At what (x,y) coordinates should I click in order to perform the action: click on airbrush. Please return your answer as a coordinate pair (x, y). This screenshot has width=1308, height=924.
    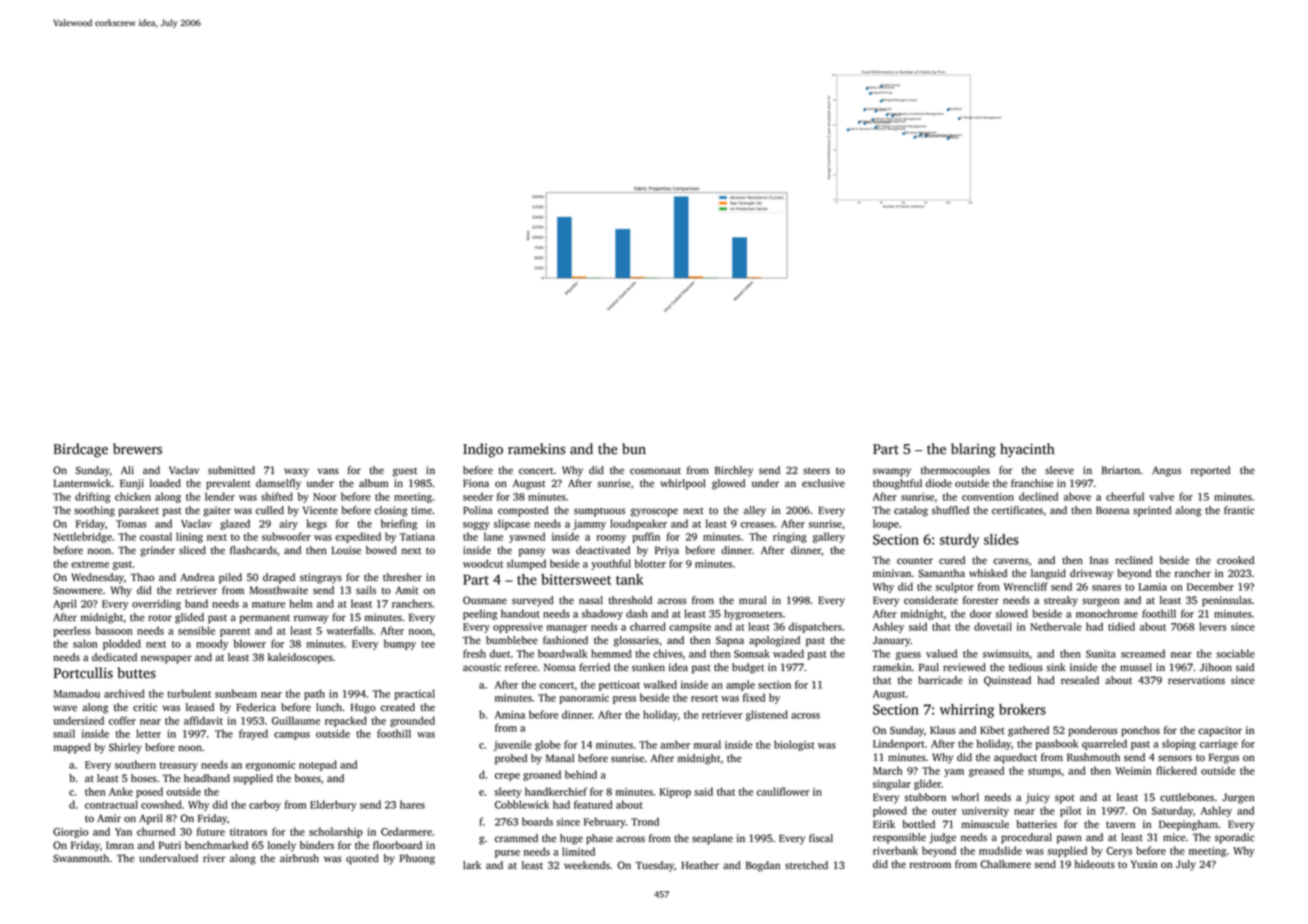
    Looking at the image, I should click on (299, 858).
